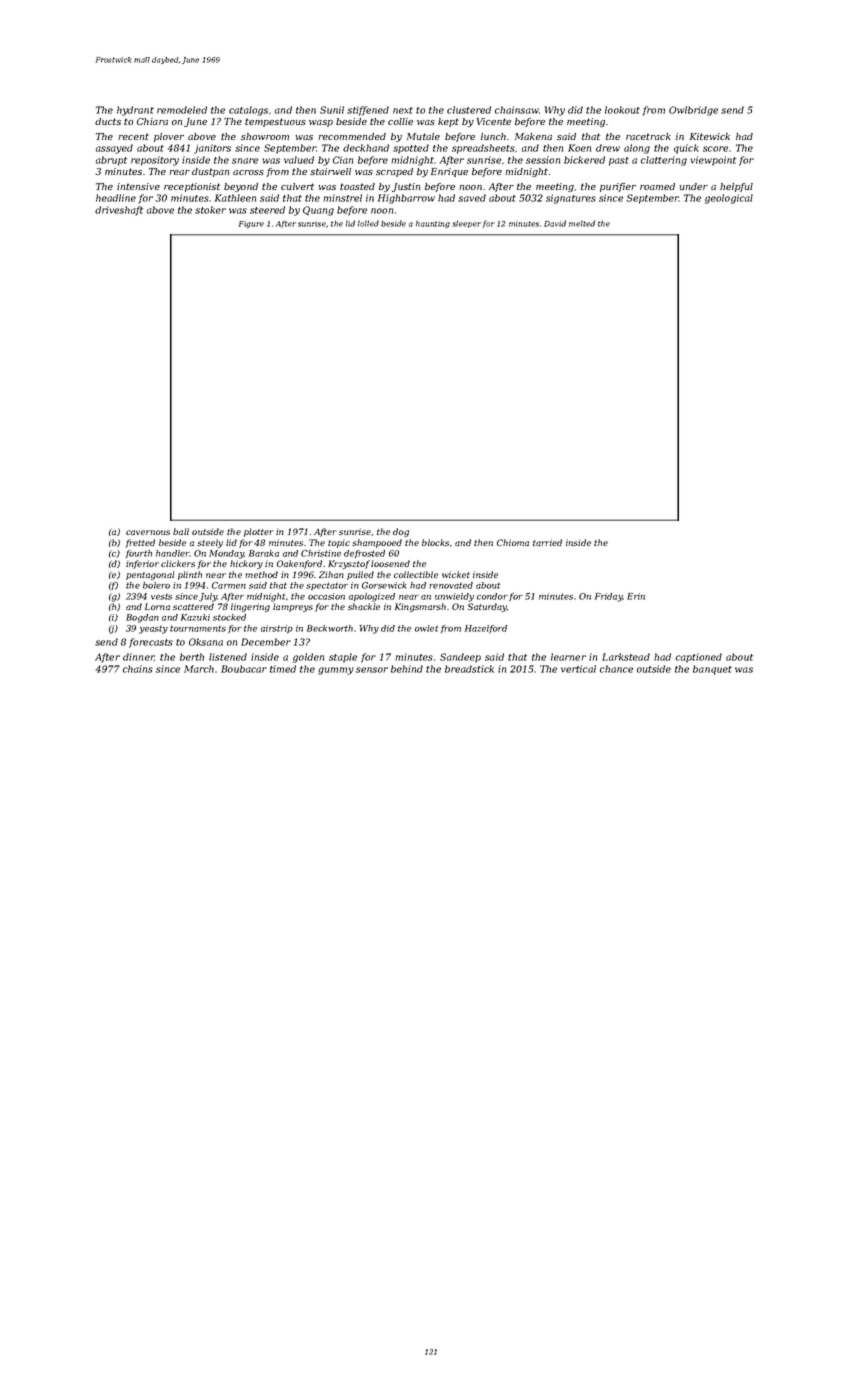  Describe the element at coordinates (466, 224) in the page. I see `sleeper` at that location.
